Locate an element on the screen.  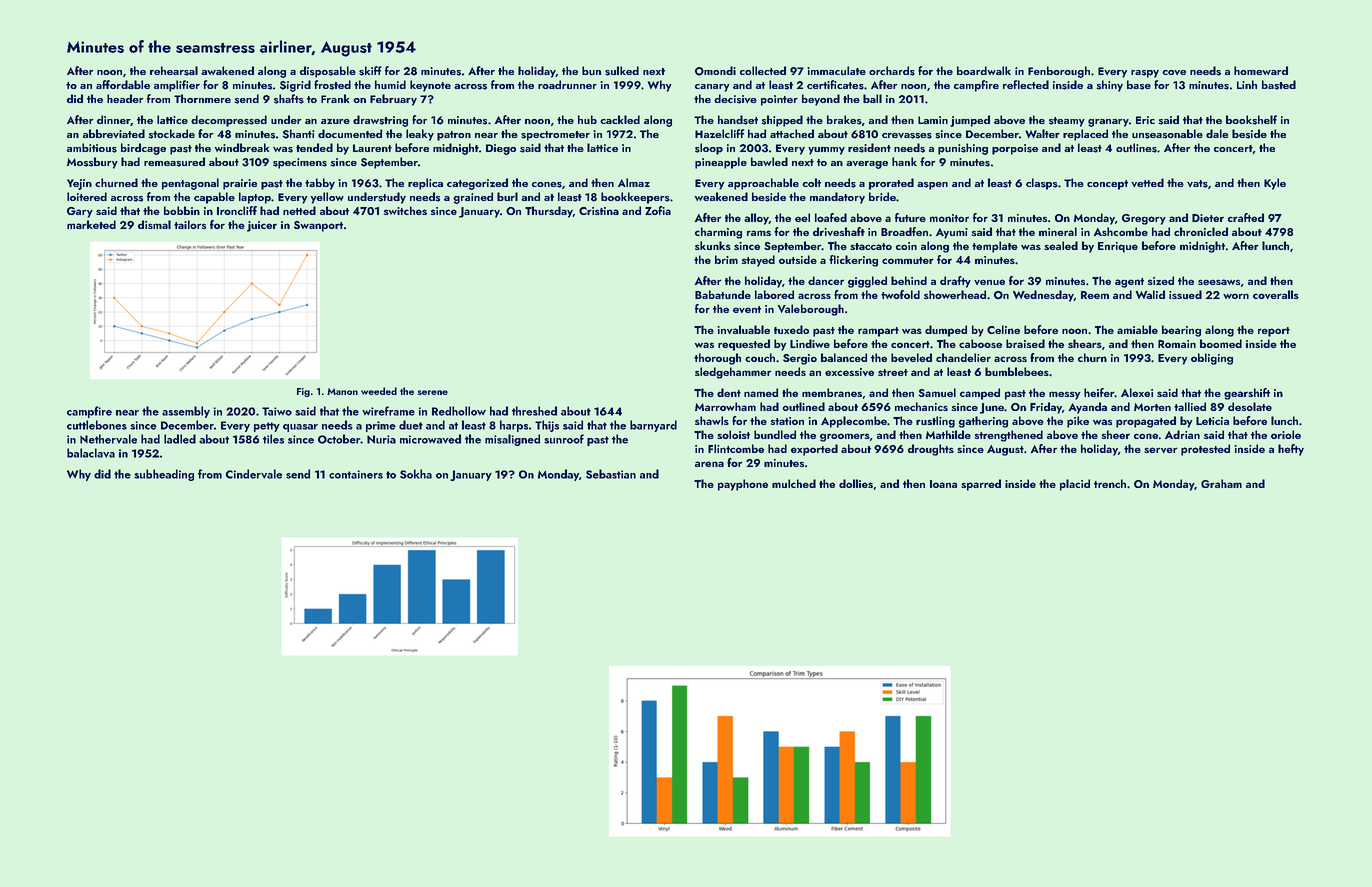
Fenborough is located at coordinates (1059, 72).
